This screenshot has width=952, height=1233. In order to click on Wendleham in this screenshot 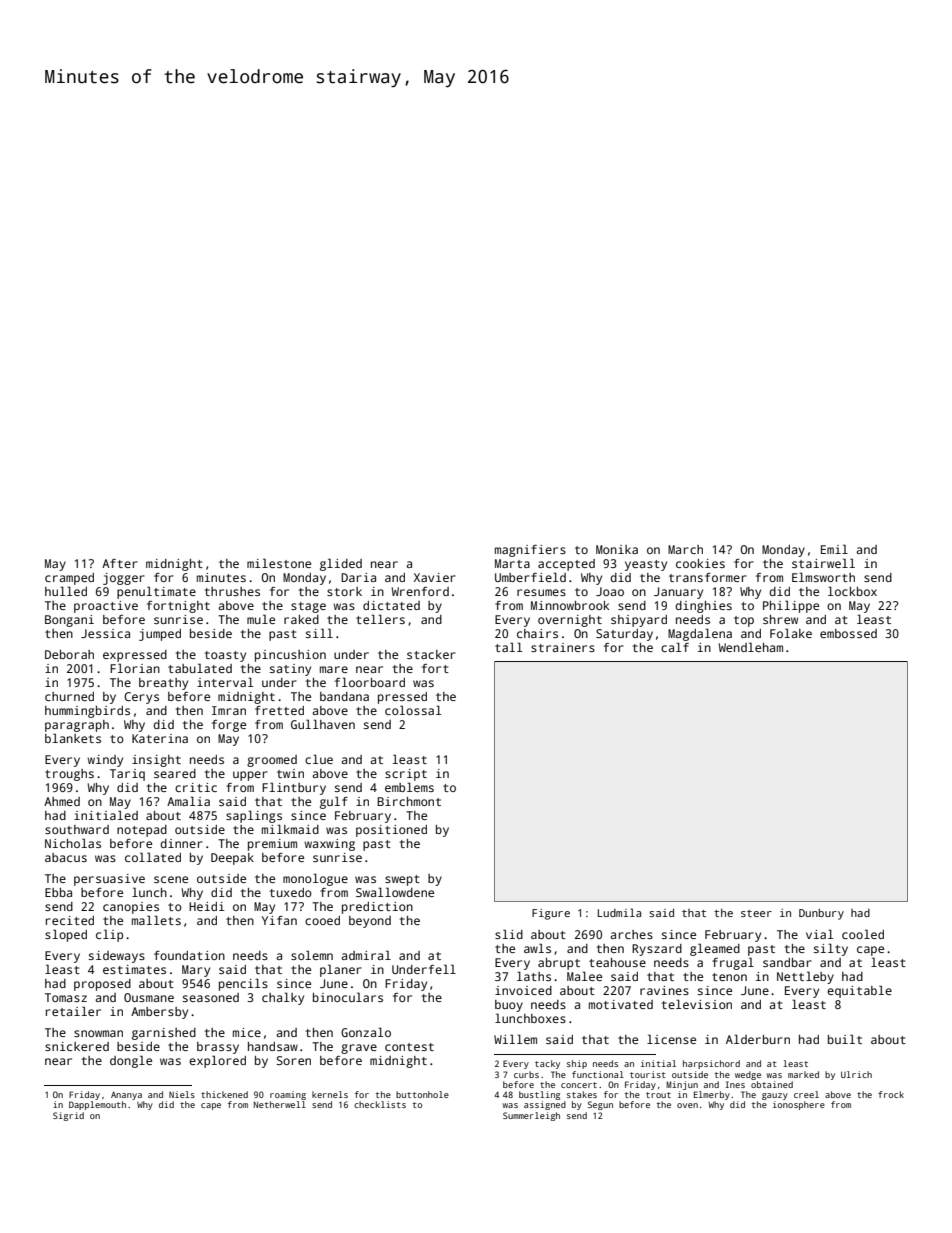, I will do `click(750, 647)`.
